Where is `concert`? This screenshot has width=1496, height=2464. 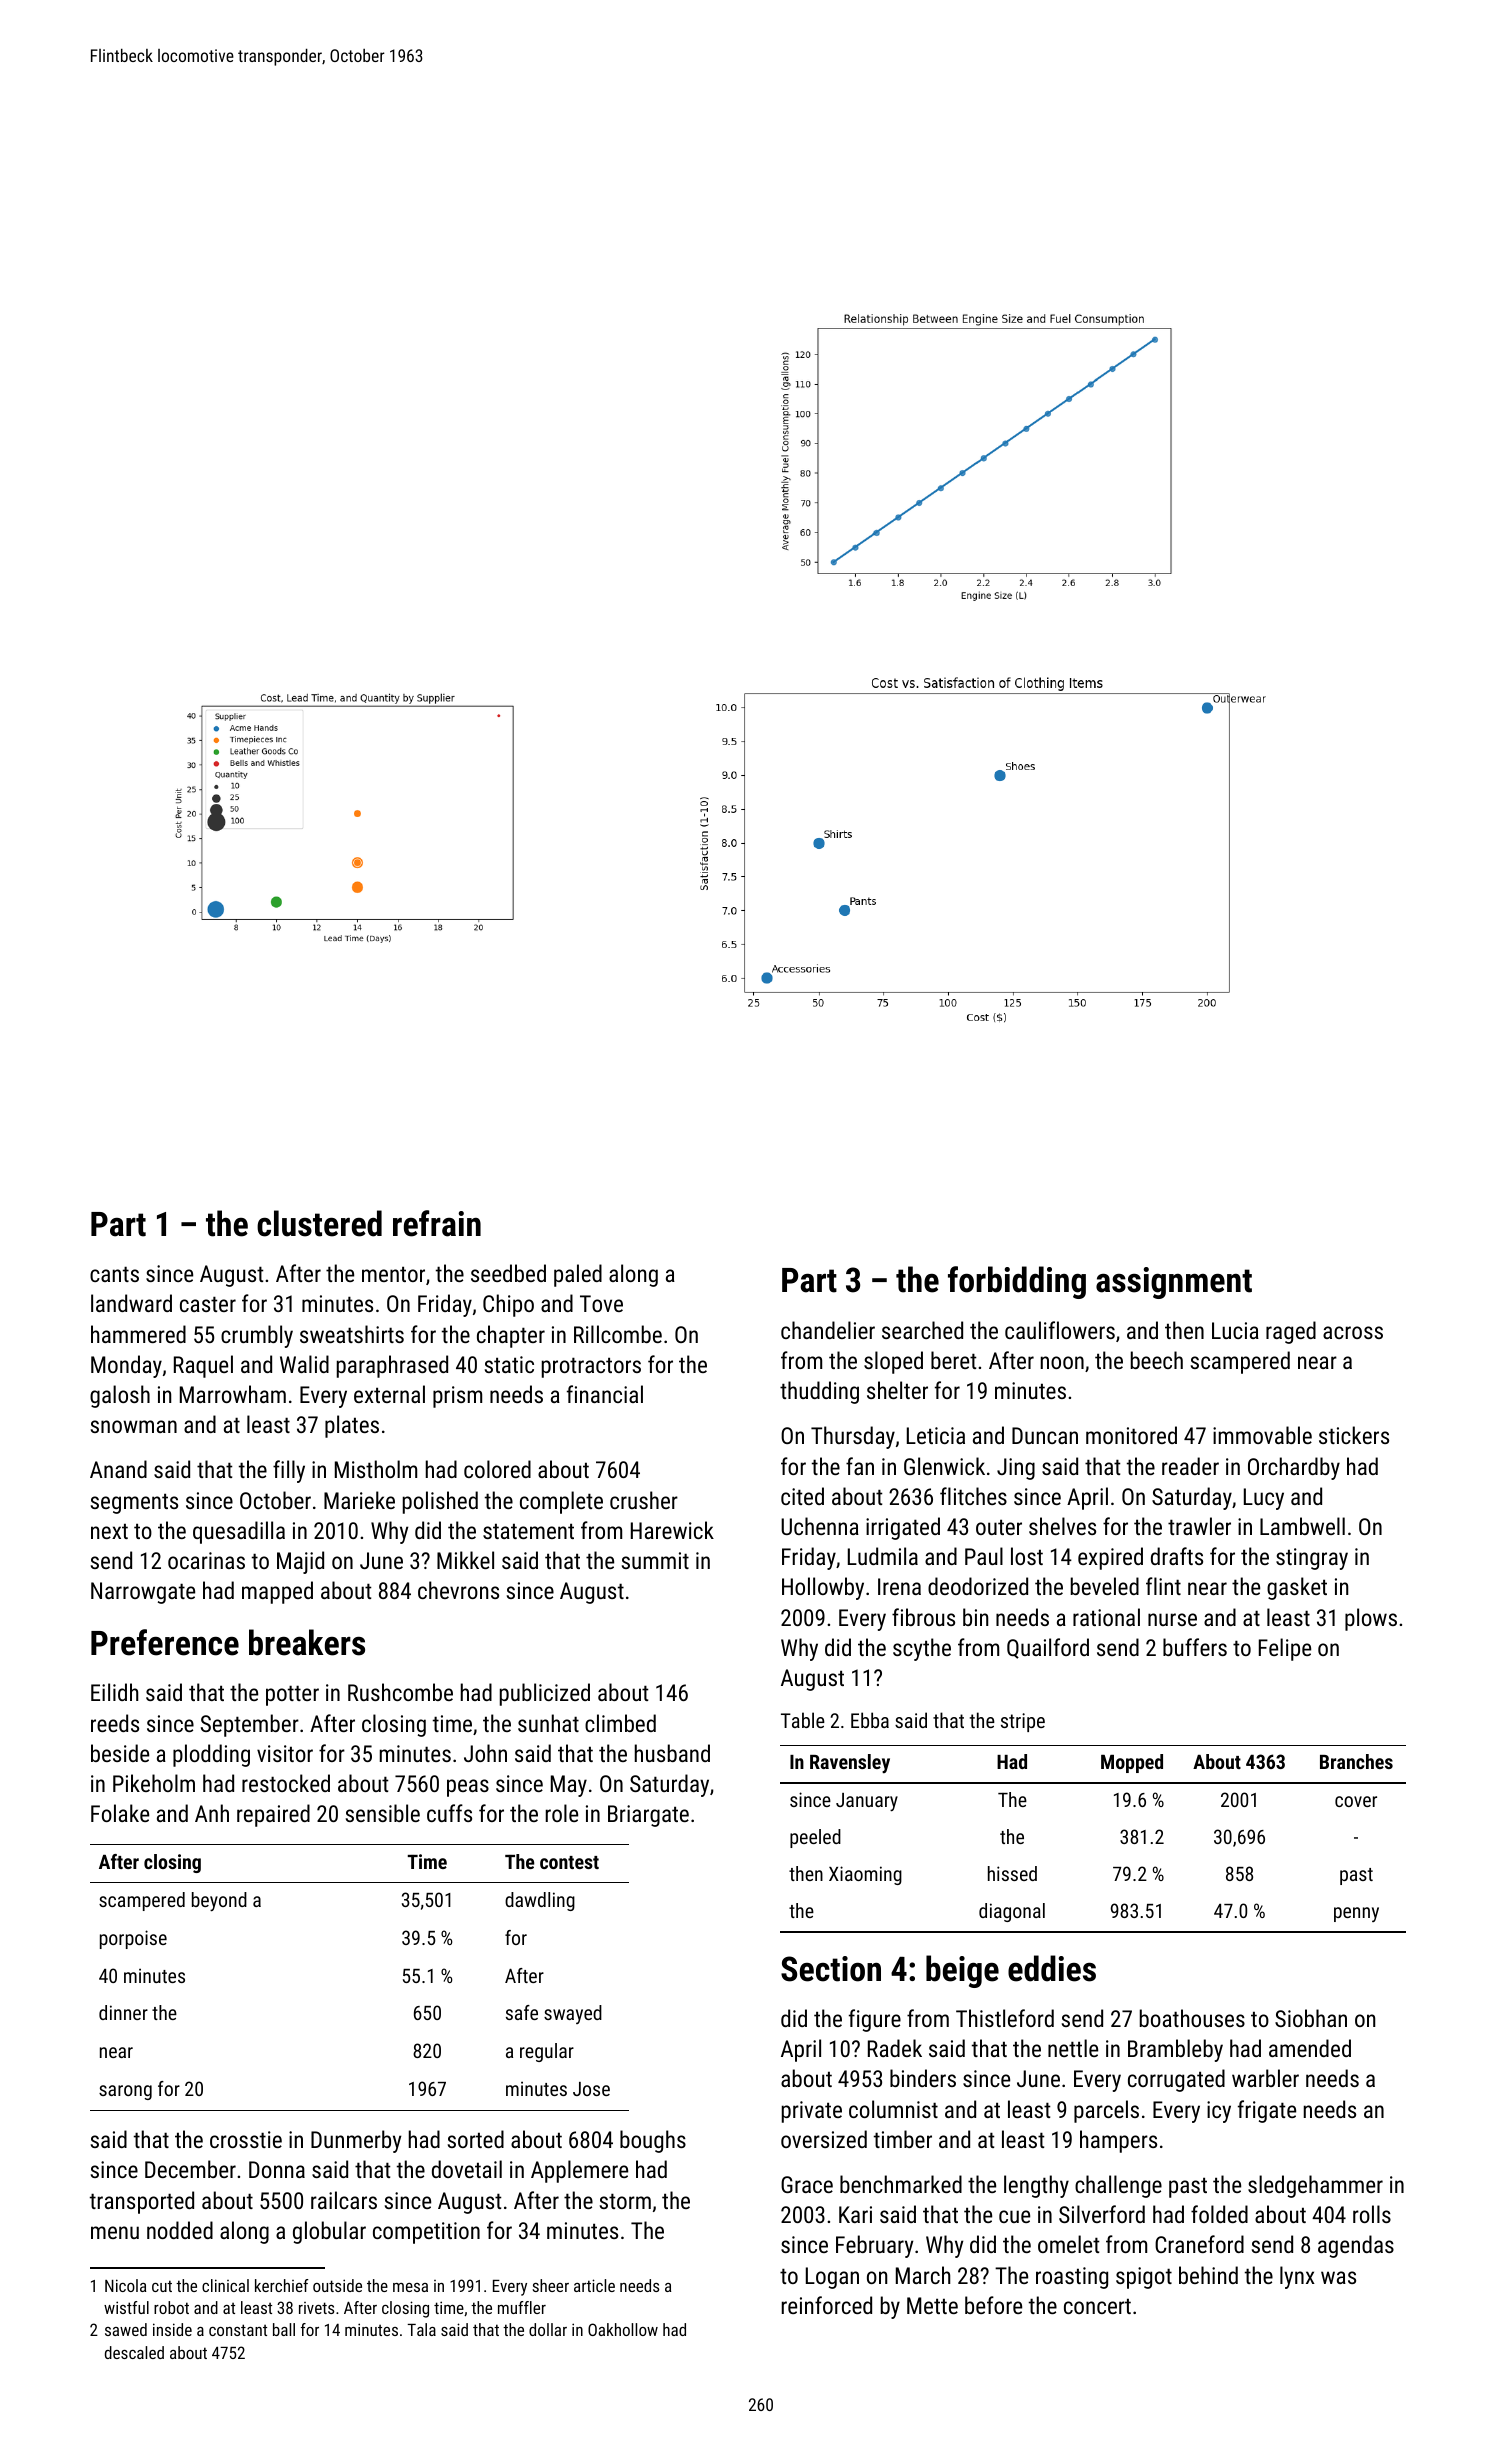 concert is located at coordinates (1097, 2306).
